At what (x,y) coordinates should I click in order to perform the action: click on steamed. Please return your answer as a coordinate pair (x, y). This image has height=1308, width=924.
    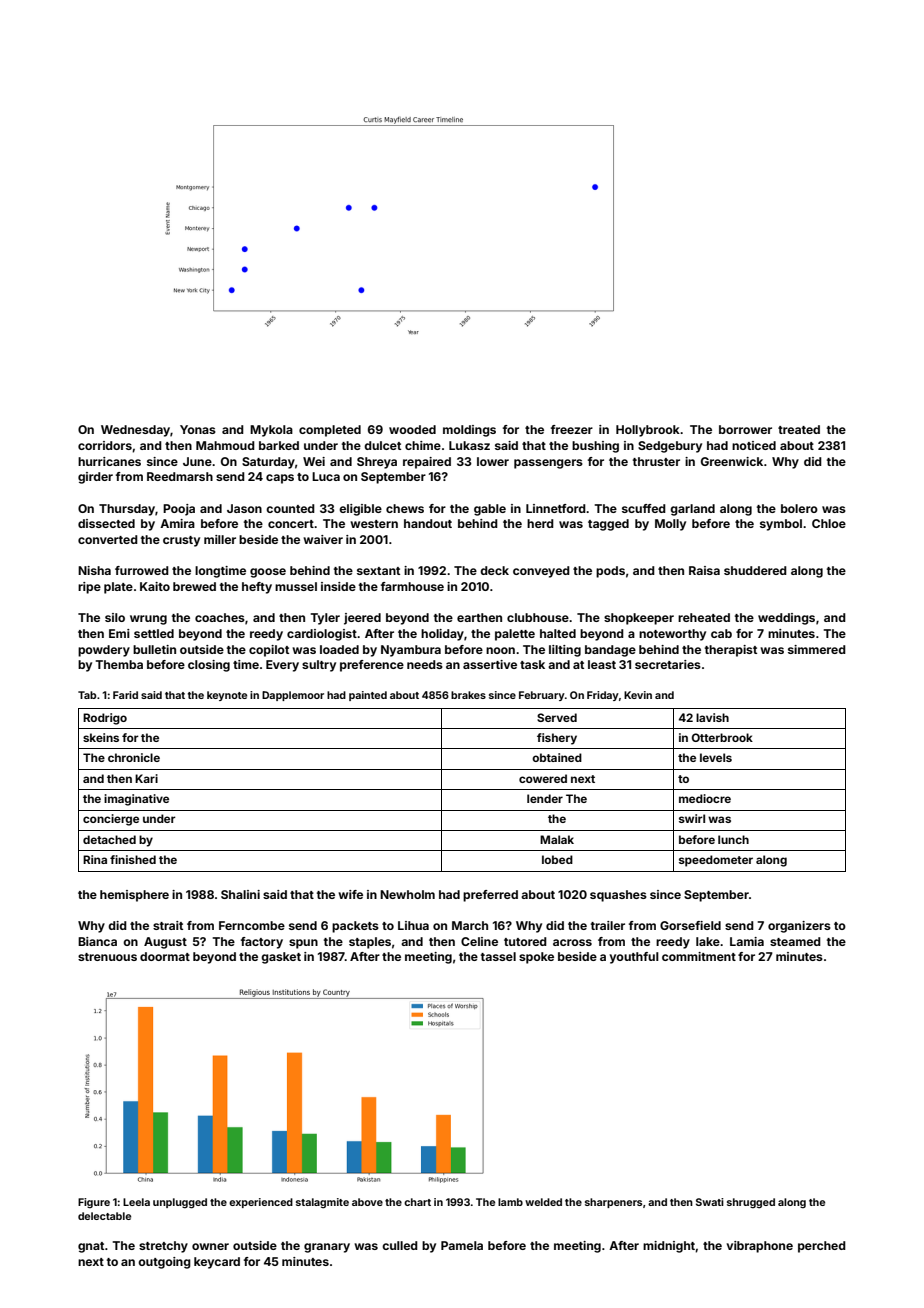
    Looking at the image, I should click on (795, 941).
